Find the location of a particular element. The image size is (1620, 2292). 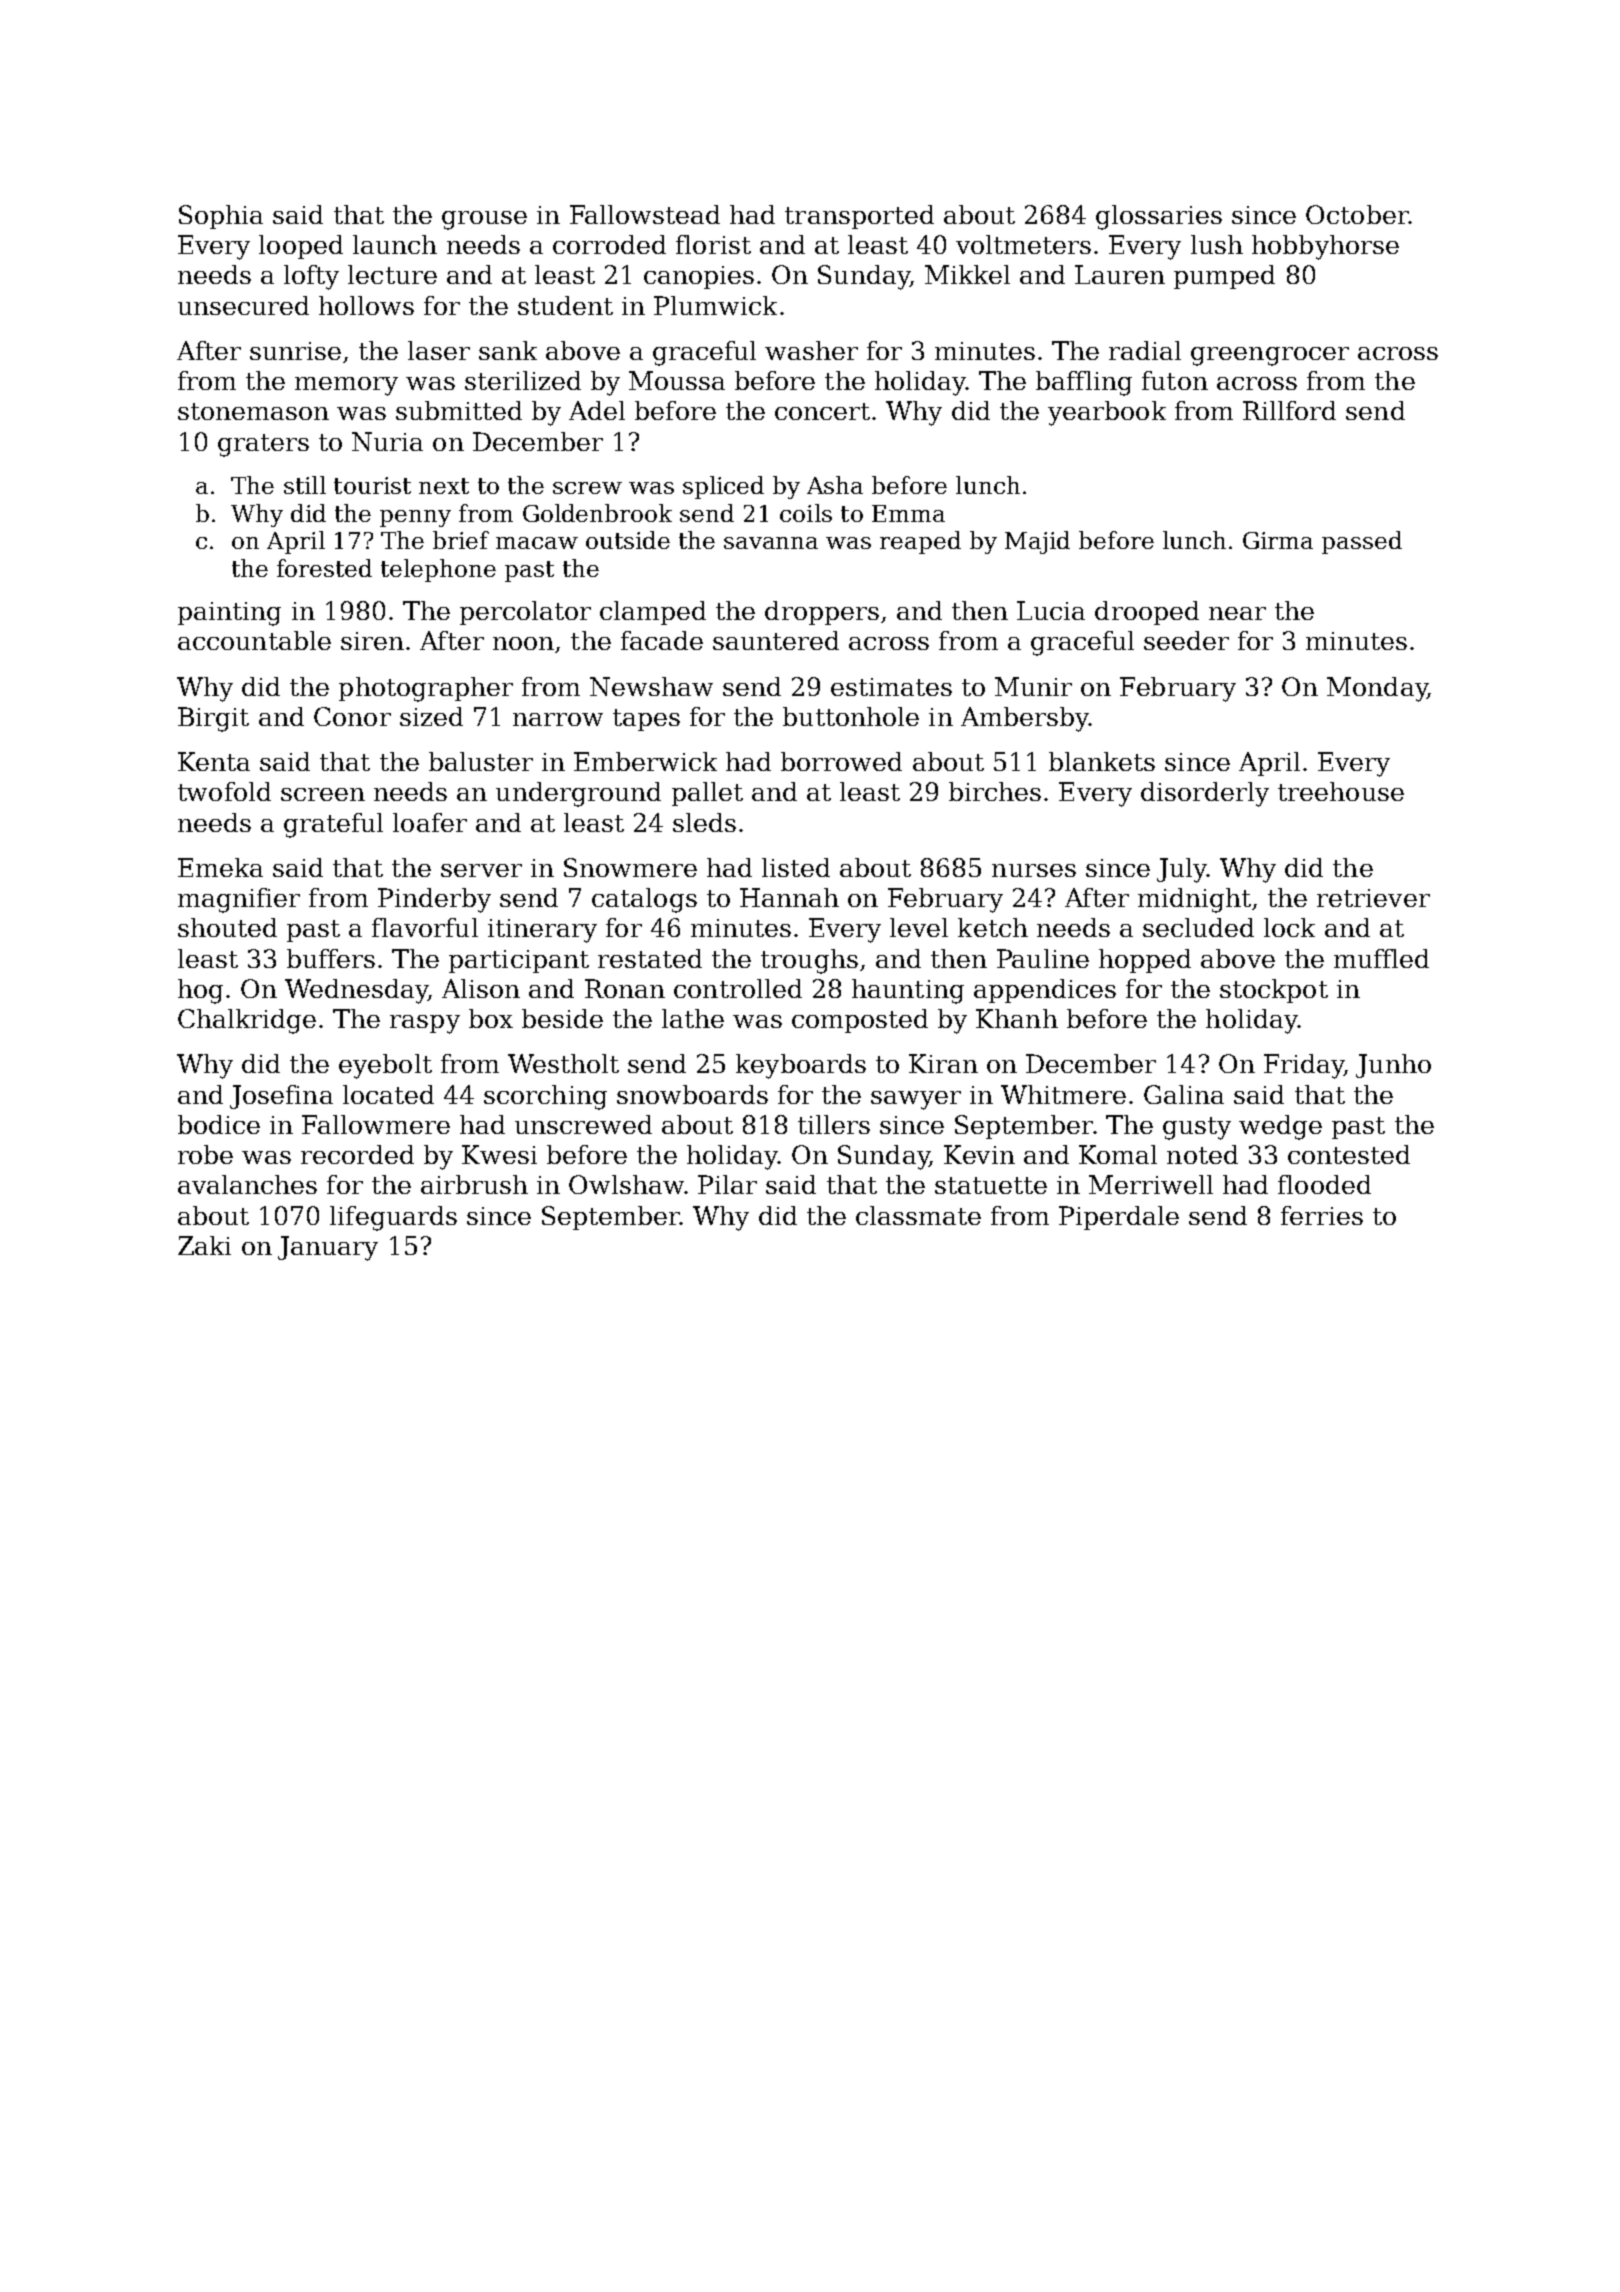

January is located at coordinates (328, 1248).
